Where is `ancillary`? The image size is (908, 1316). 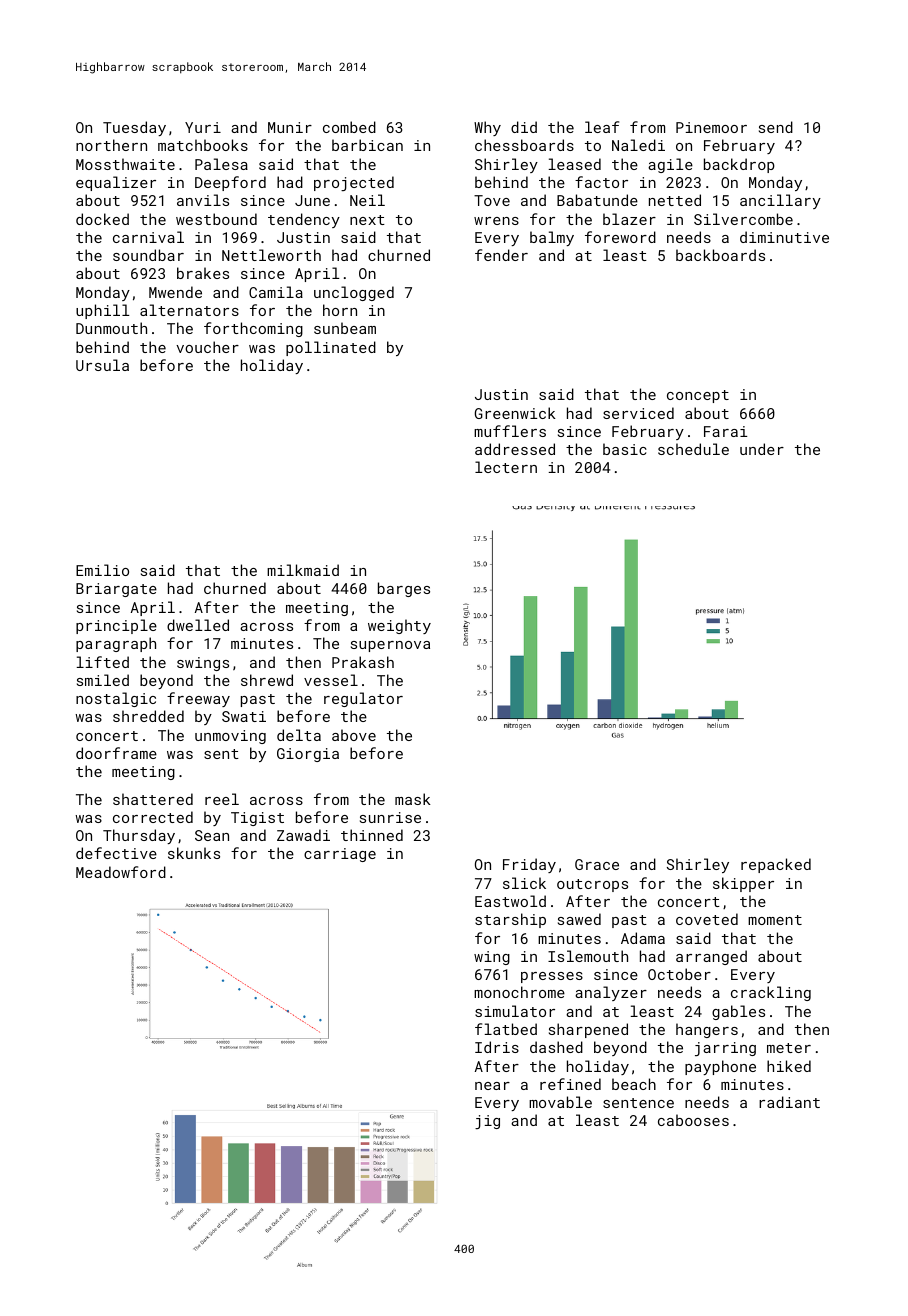
ancillary is located at coordinates (780, 201).
